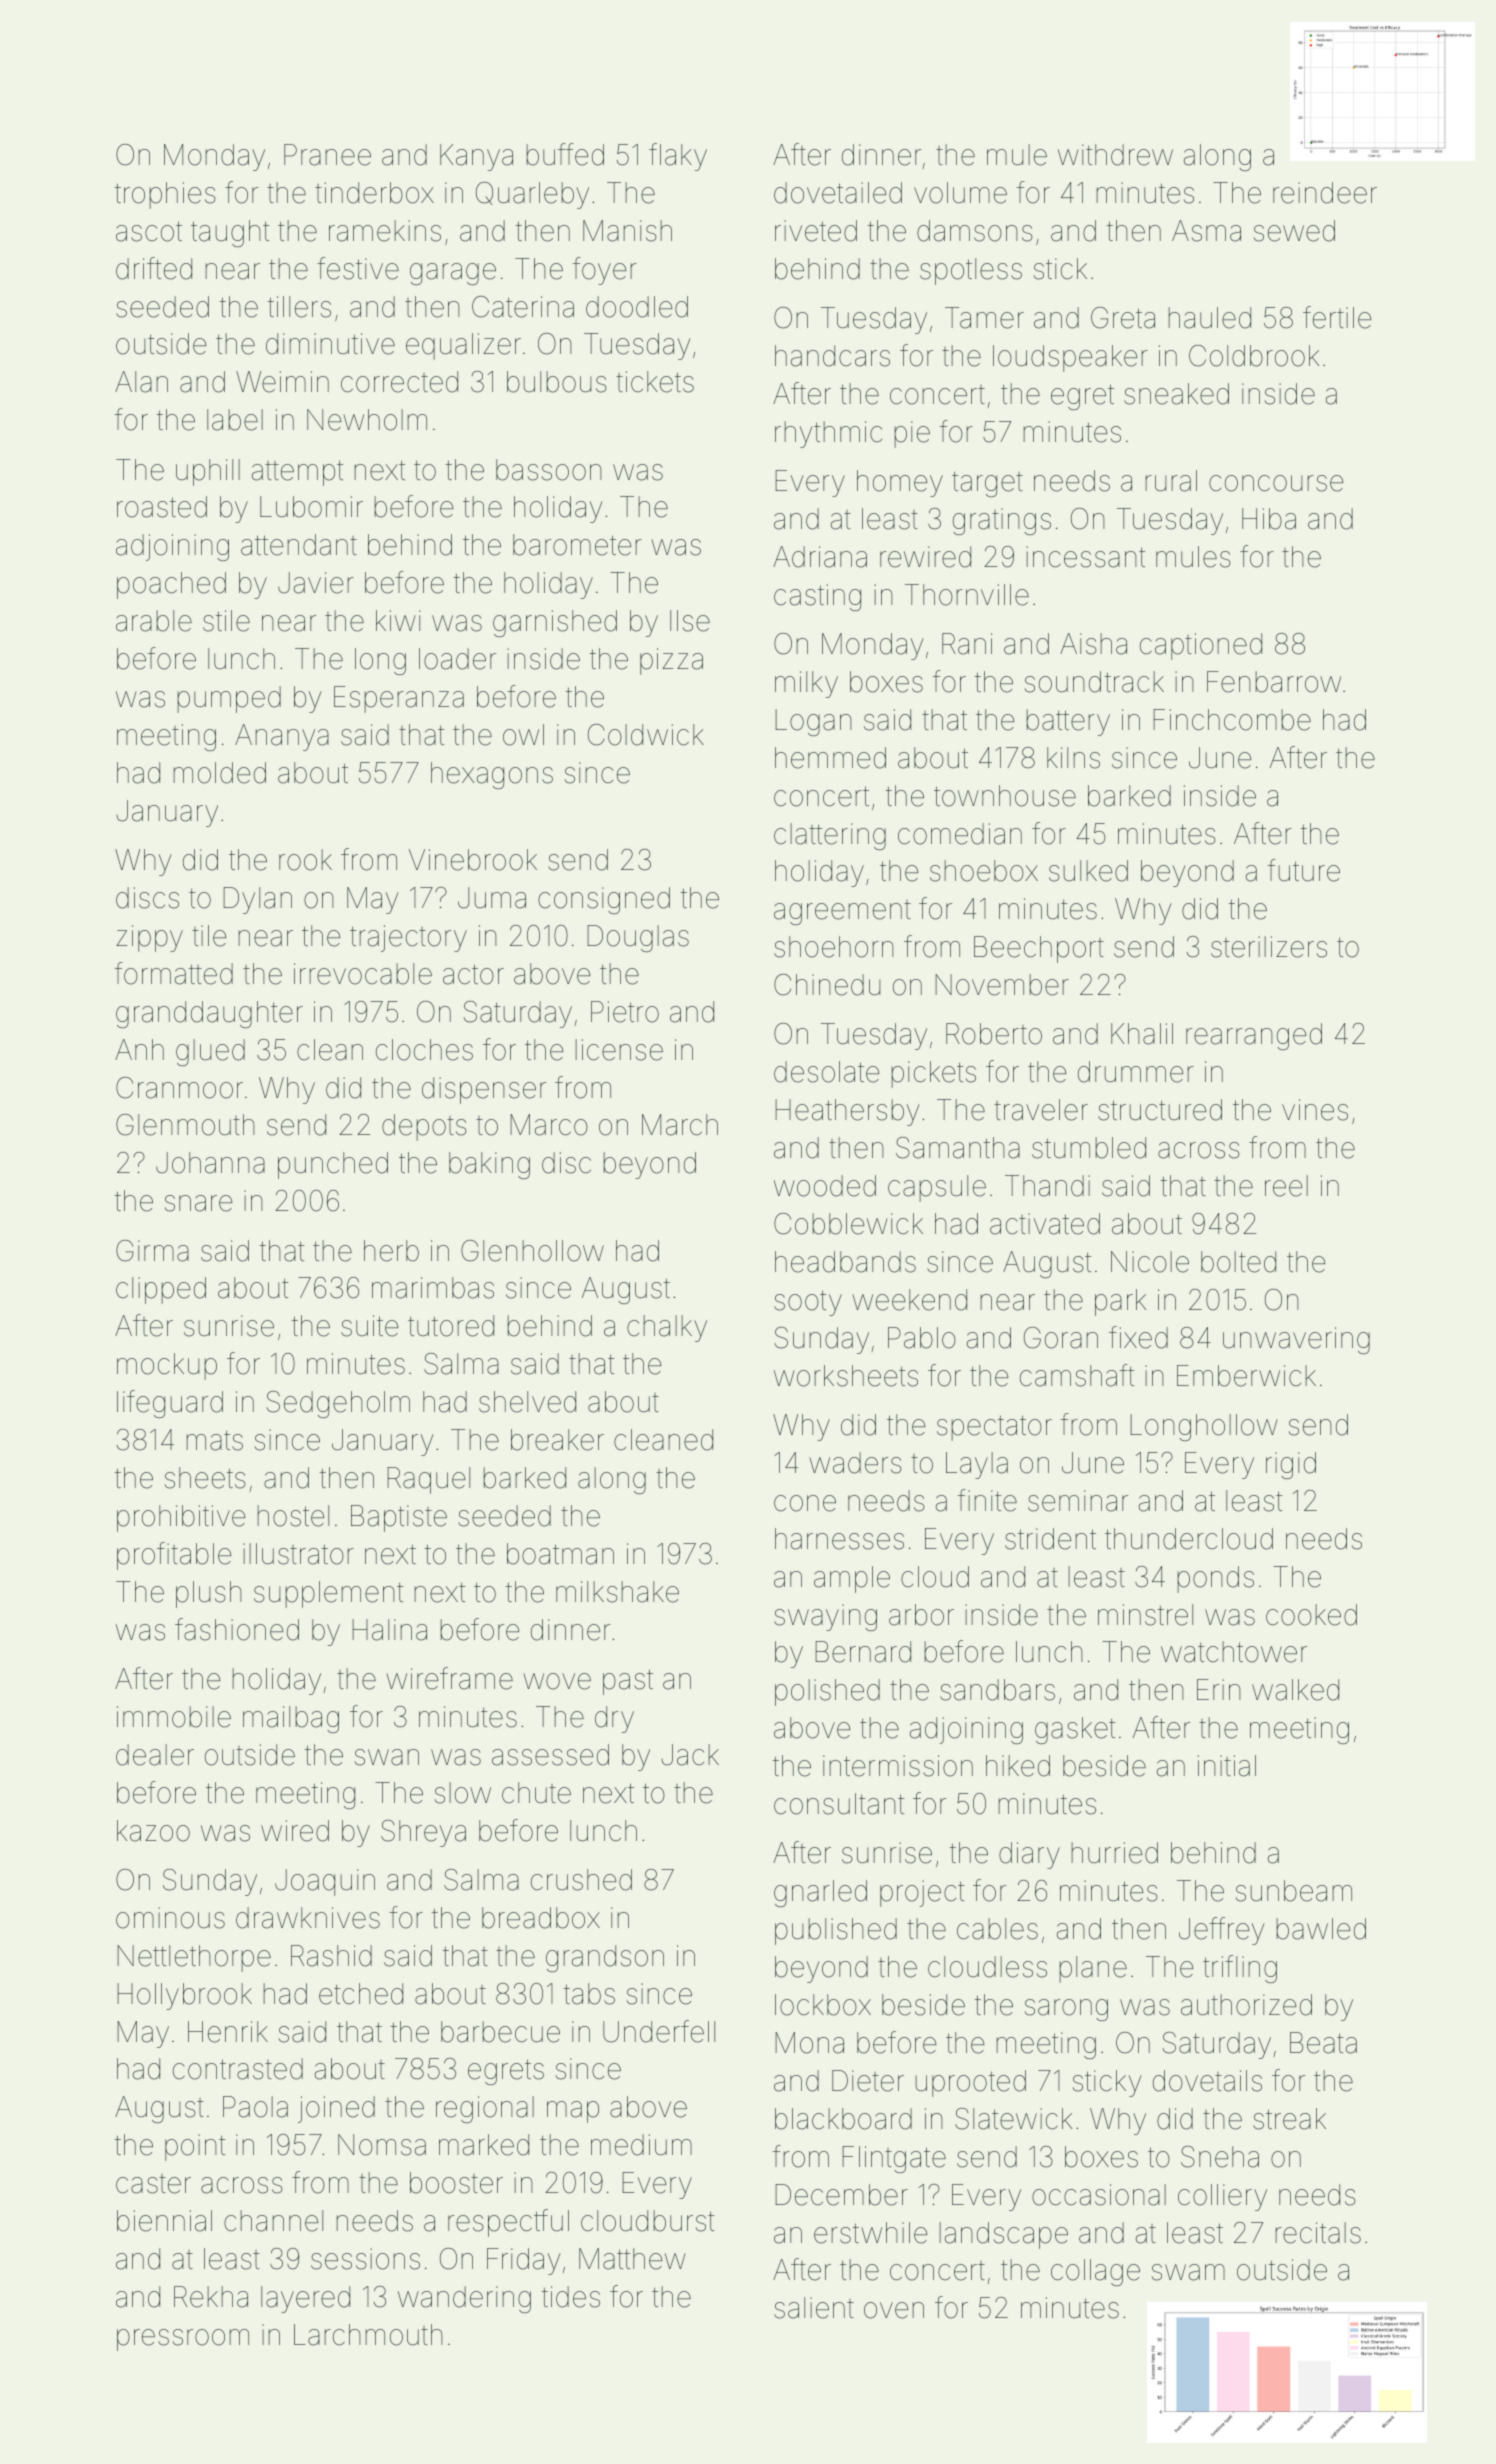  Describe the element at coordinates (1085, 557) in the page. I see `incessant` at that location.
